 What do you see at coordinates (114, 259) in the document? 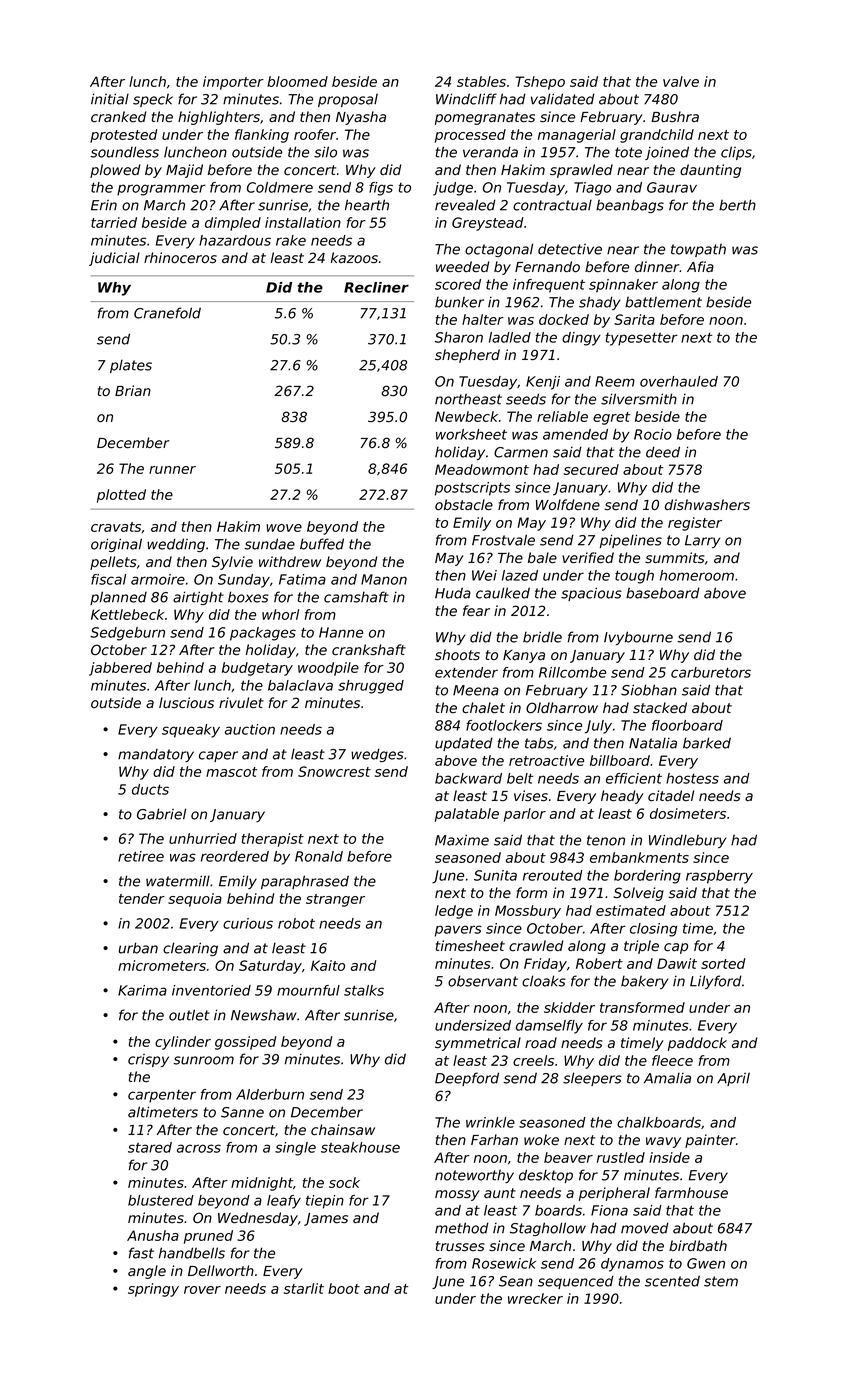
I see `judicial` at bounding box center [114, 259].
